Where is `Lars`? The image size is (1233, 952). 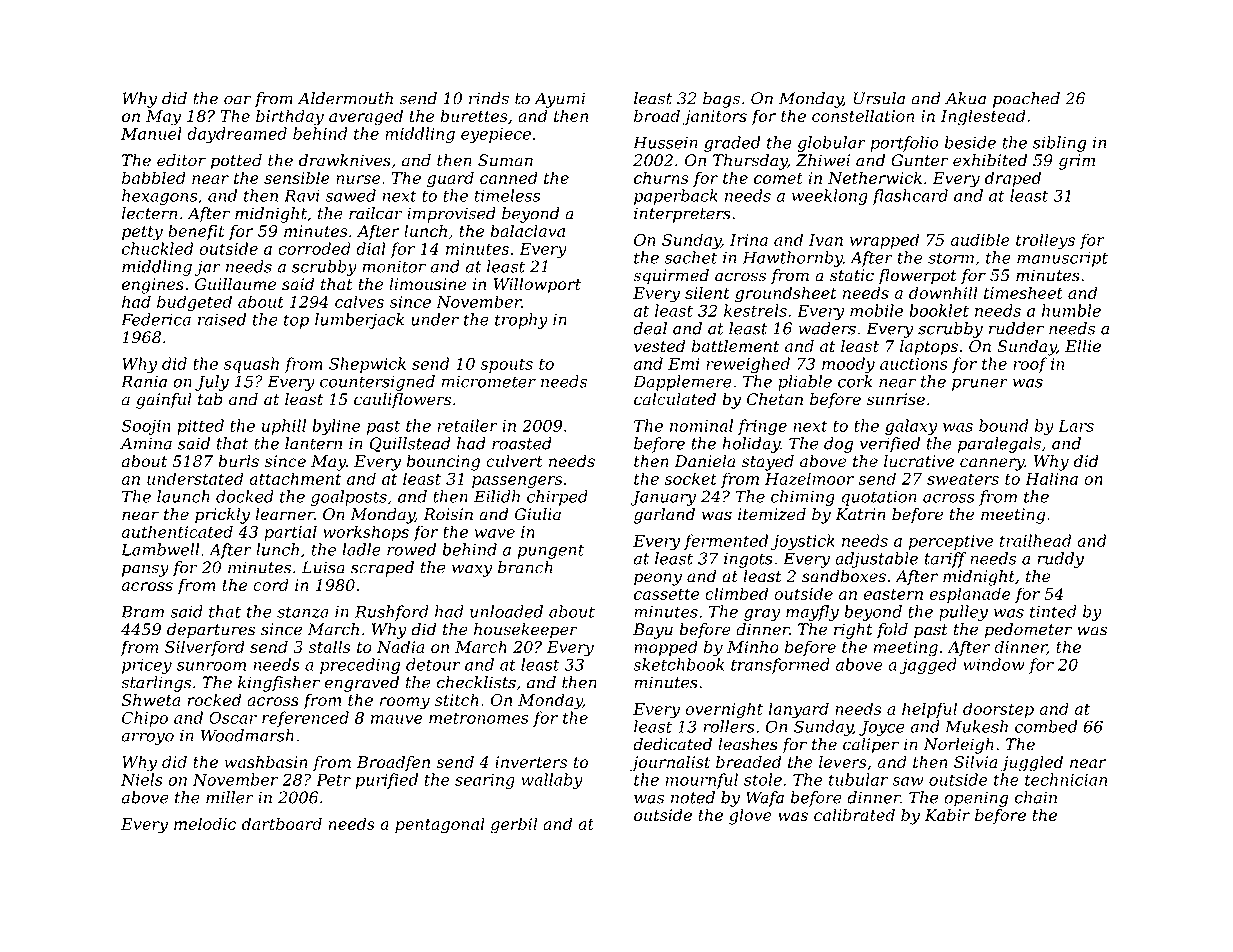
Lars is located at coordinates (1076, 426).
